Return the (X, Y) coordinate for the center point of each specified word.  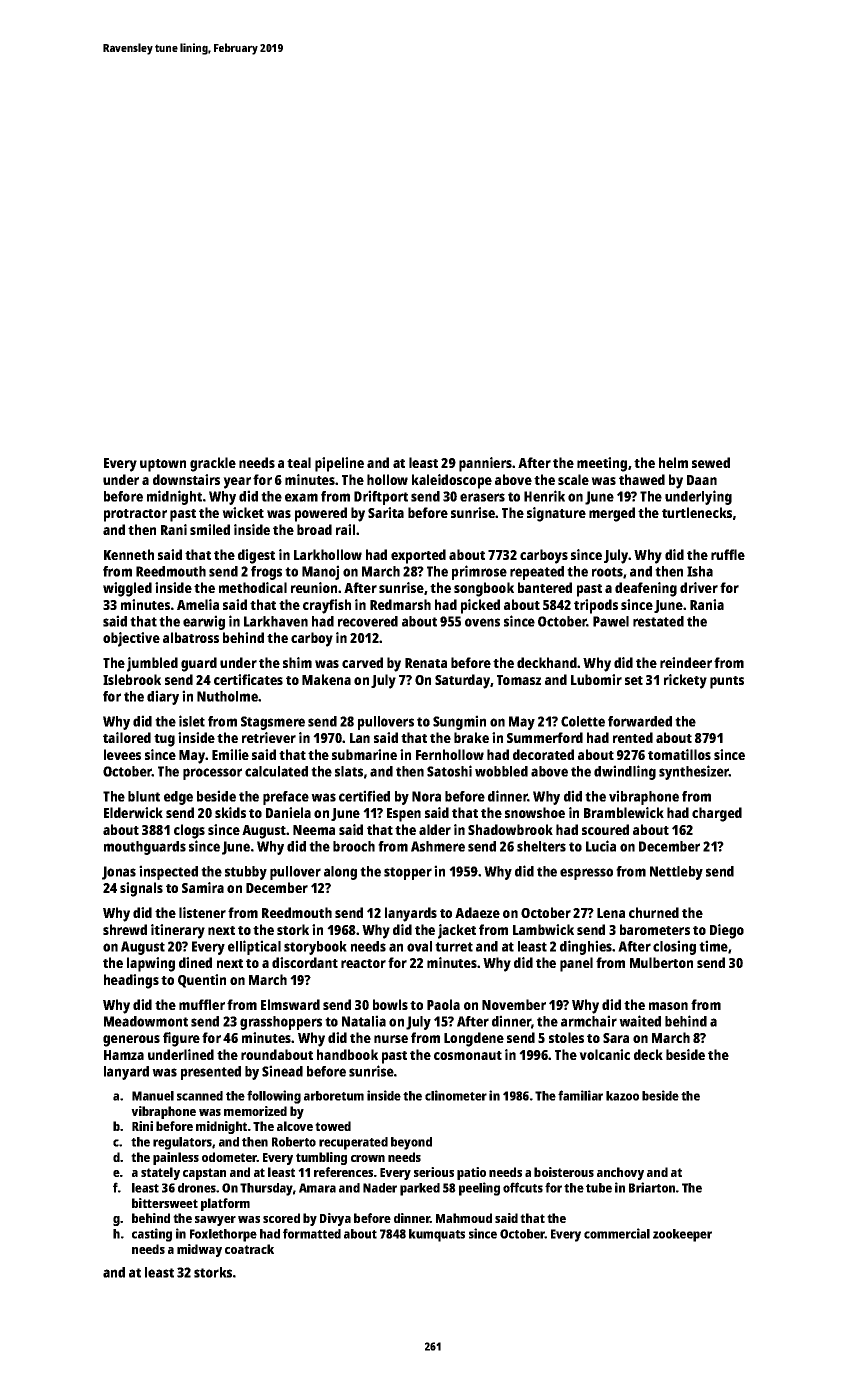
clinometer (456, 1095)
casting (152, 1235)
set (634, 680)
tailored (127, 737)
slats (349, 771)
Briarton (652, 1187)
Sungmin (459, 722)
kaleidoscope (452, 481)
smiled (210, 529)
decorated (543, 754)
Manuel (153, 1096)
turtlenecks (697, 512)
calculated (276, 771)
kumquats (437, 1235)
